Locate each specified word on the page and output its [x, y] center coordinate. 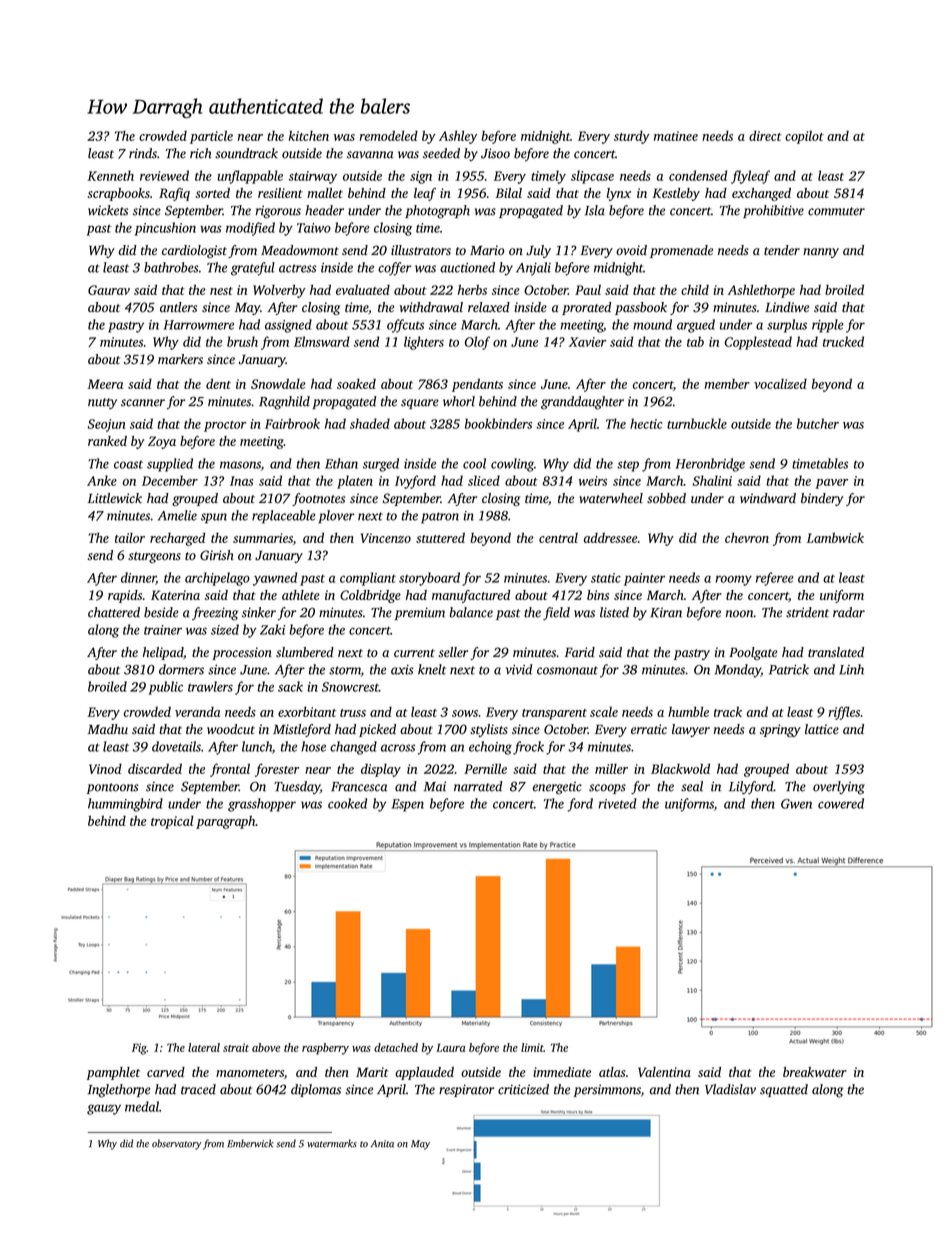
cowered [841, 803]
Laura [450, 1047]
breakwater [815, 1072]
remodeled [389, 135]
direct [765, 135]
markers [180, 359]
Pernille [485, 768]
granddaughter [582, 403]
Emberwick [250, 1143]
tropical [172, 822]
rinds [143, 153]
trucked [843, 341]
